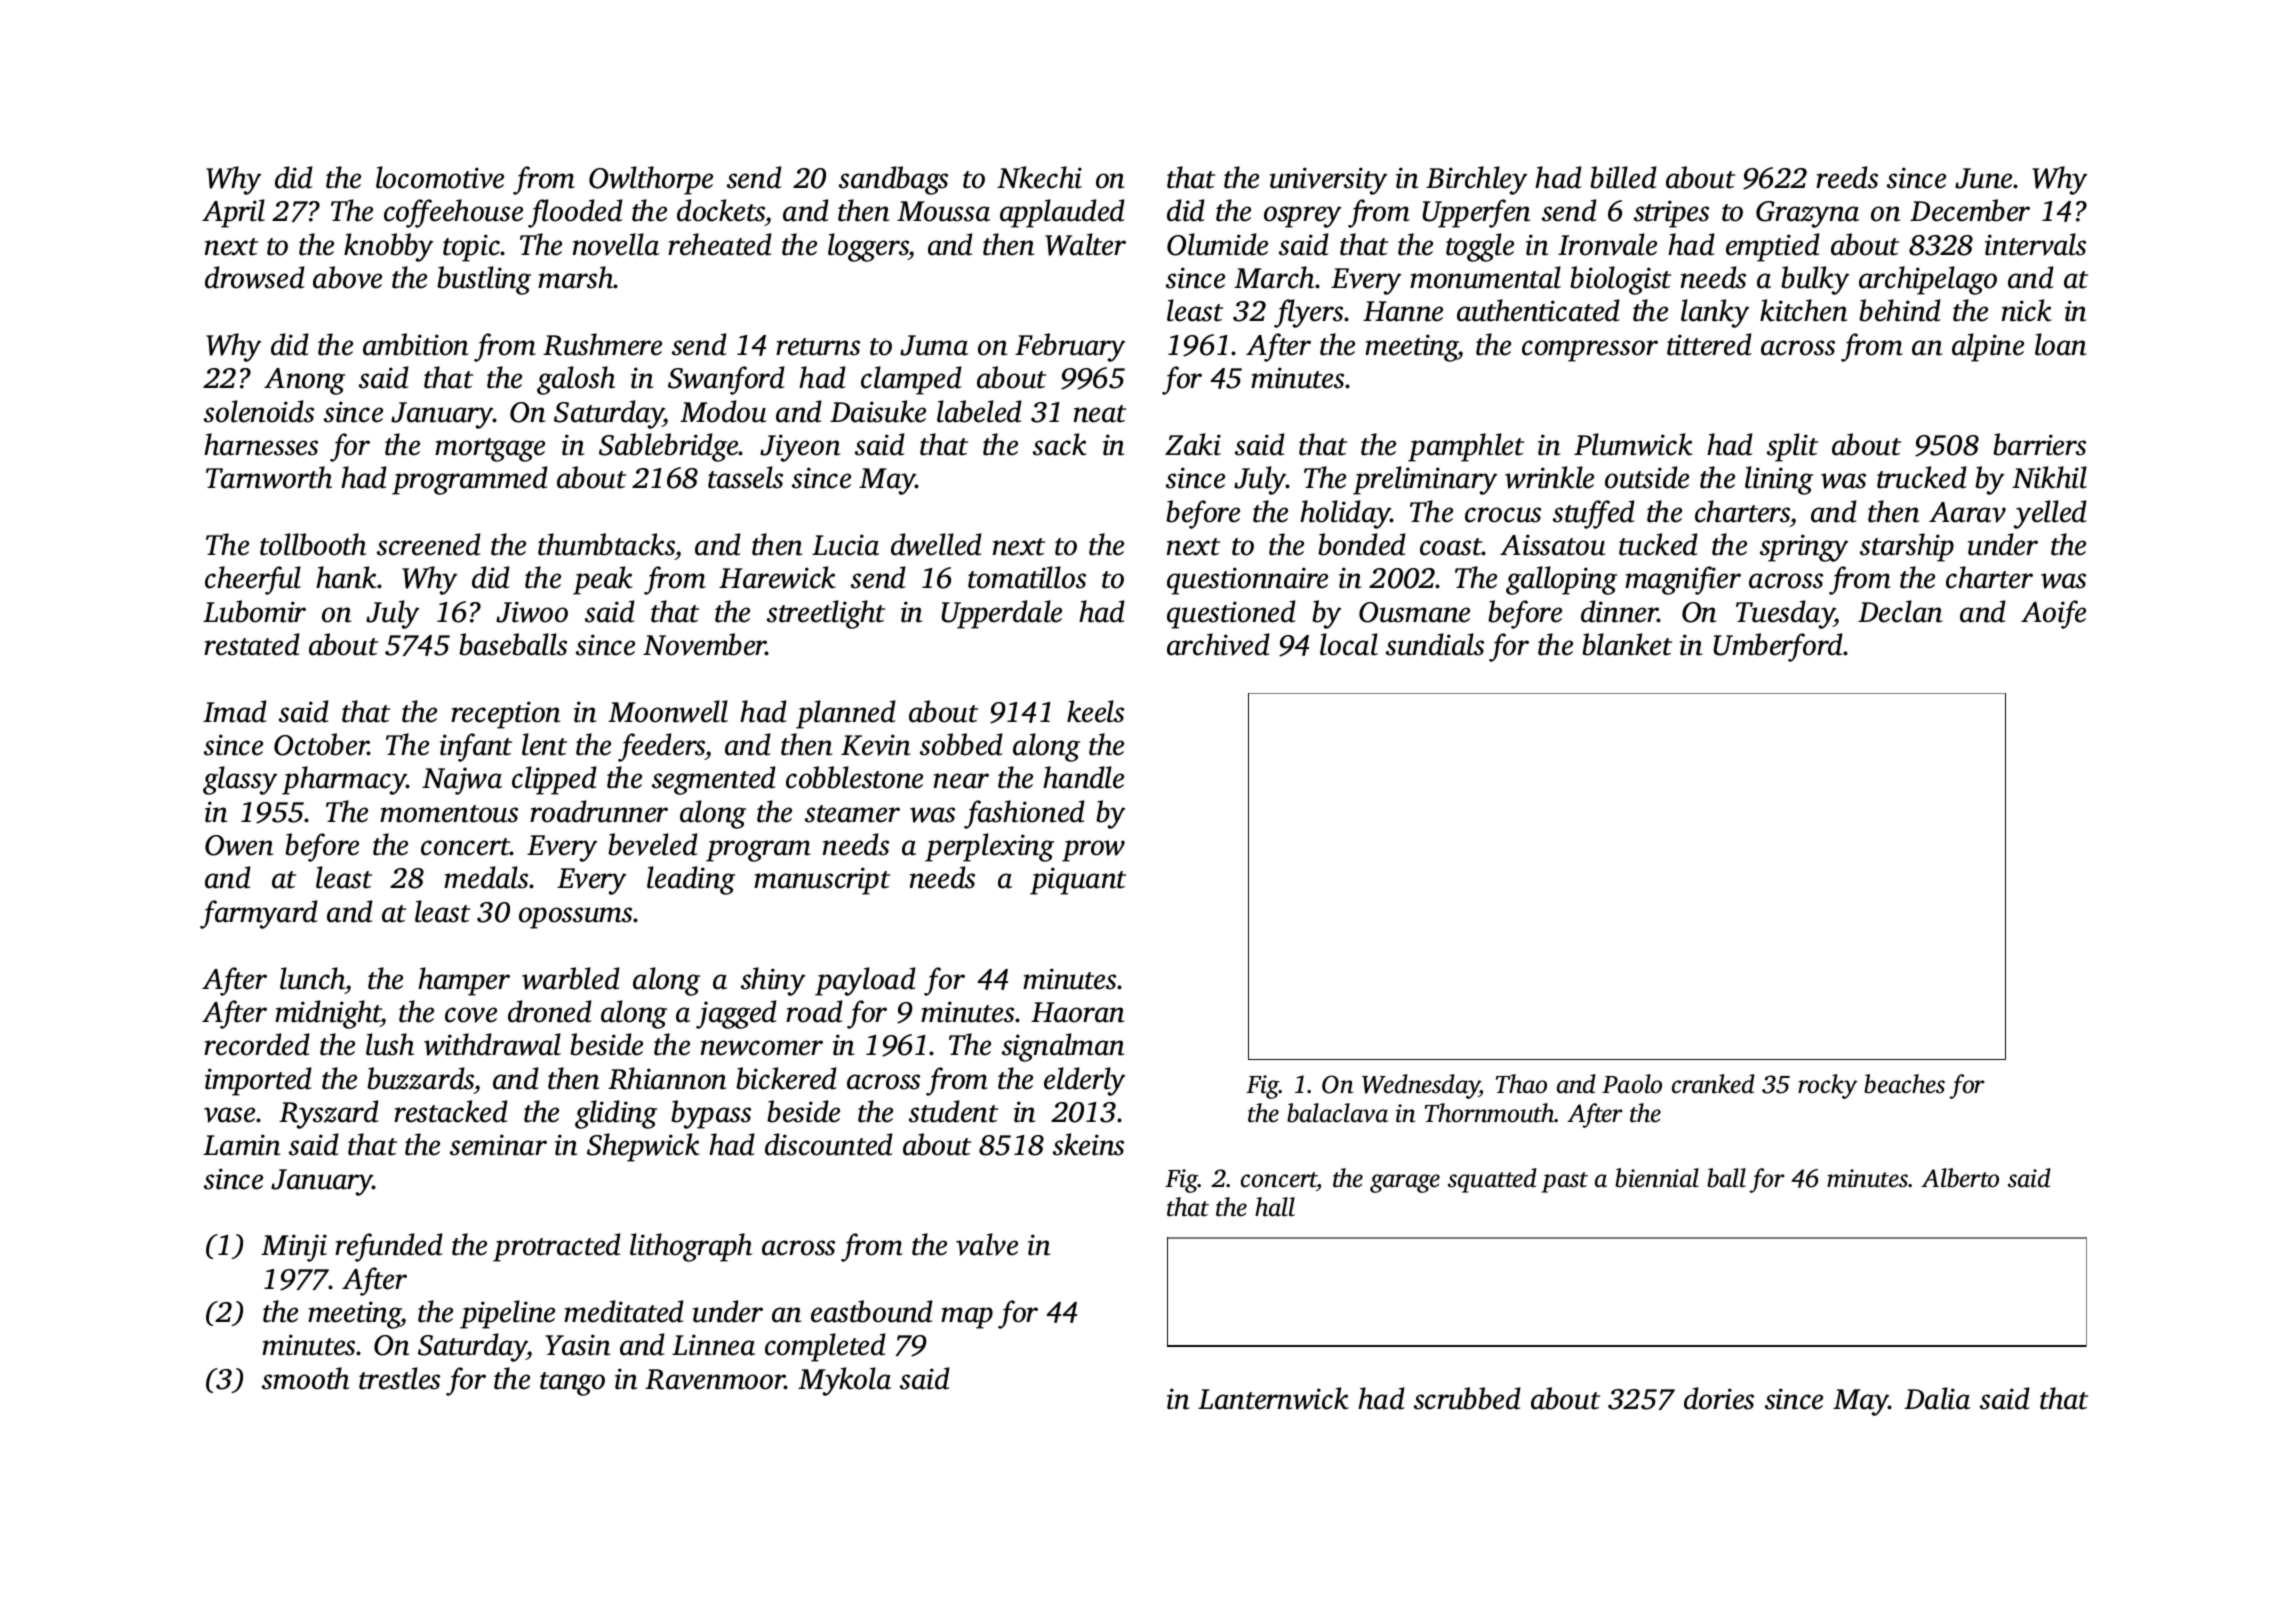 The height and width of the image is (1620, 2292). I want to click on March, so click(1274, 277).
